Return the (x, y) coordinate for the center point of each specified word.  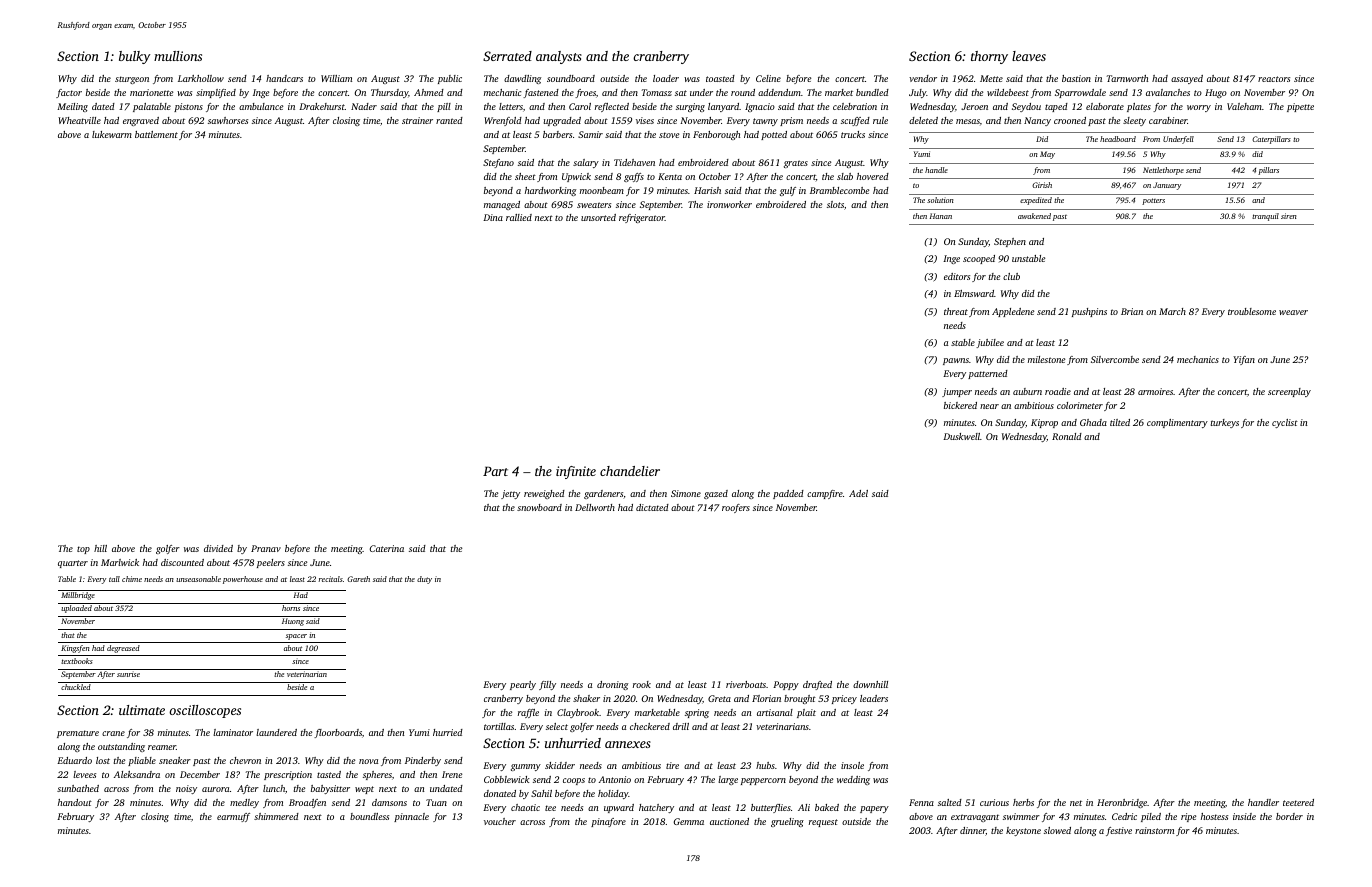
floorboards (338, 733)
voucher (500, 821)
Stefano (498, 163)
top (83, 550)
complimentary (1177, 423)
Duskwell (961, 436)
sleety (1134, 121)
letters (511, 106)
